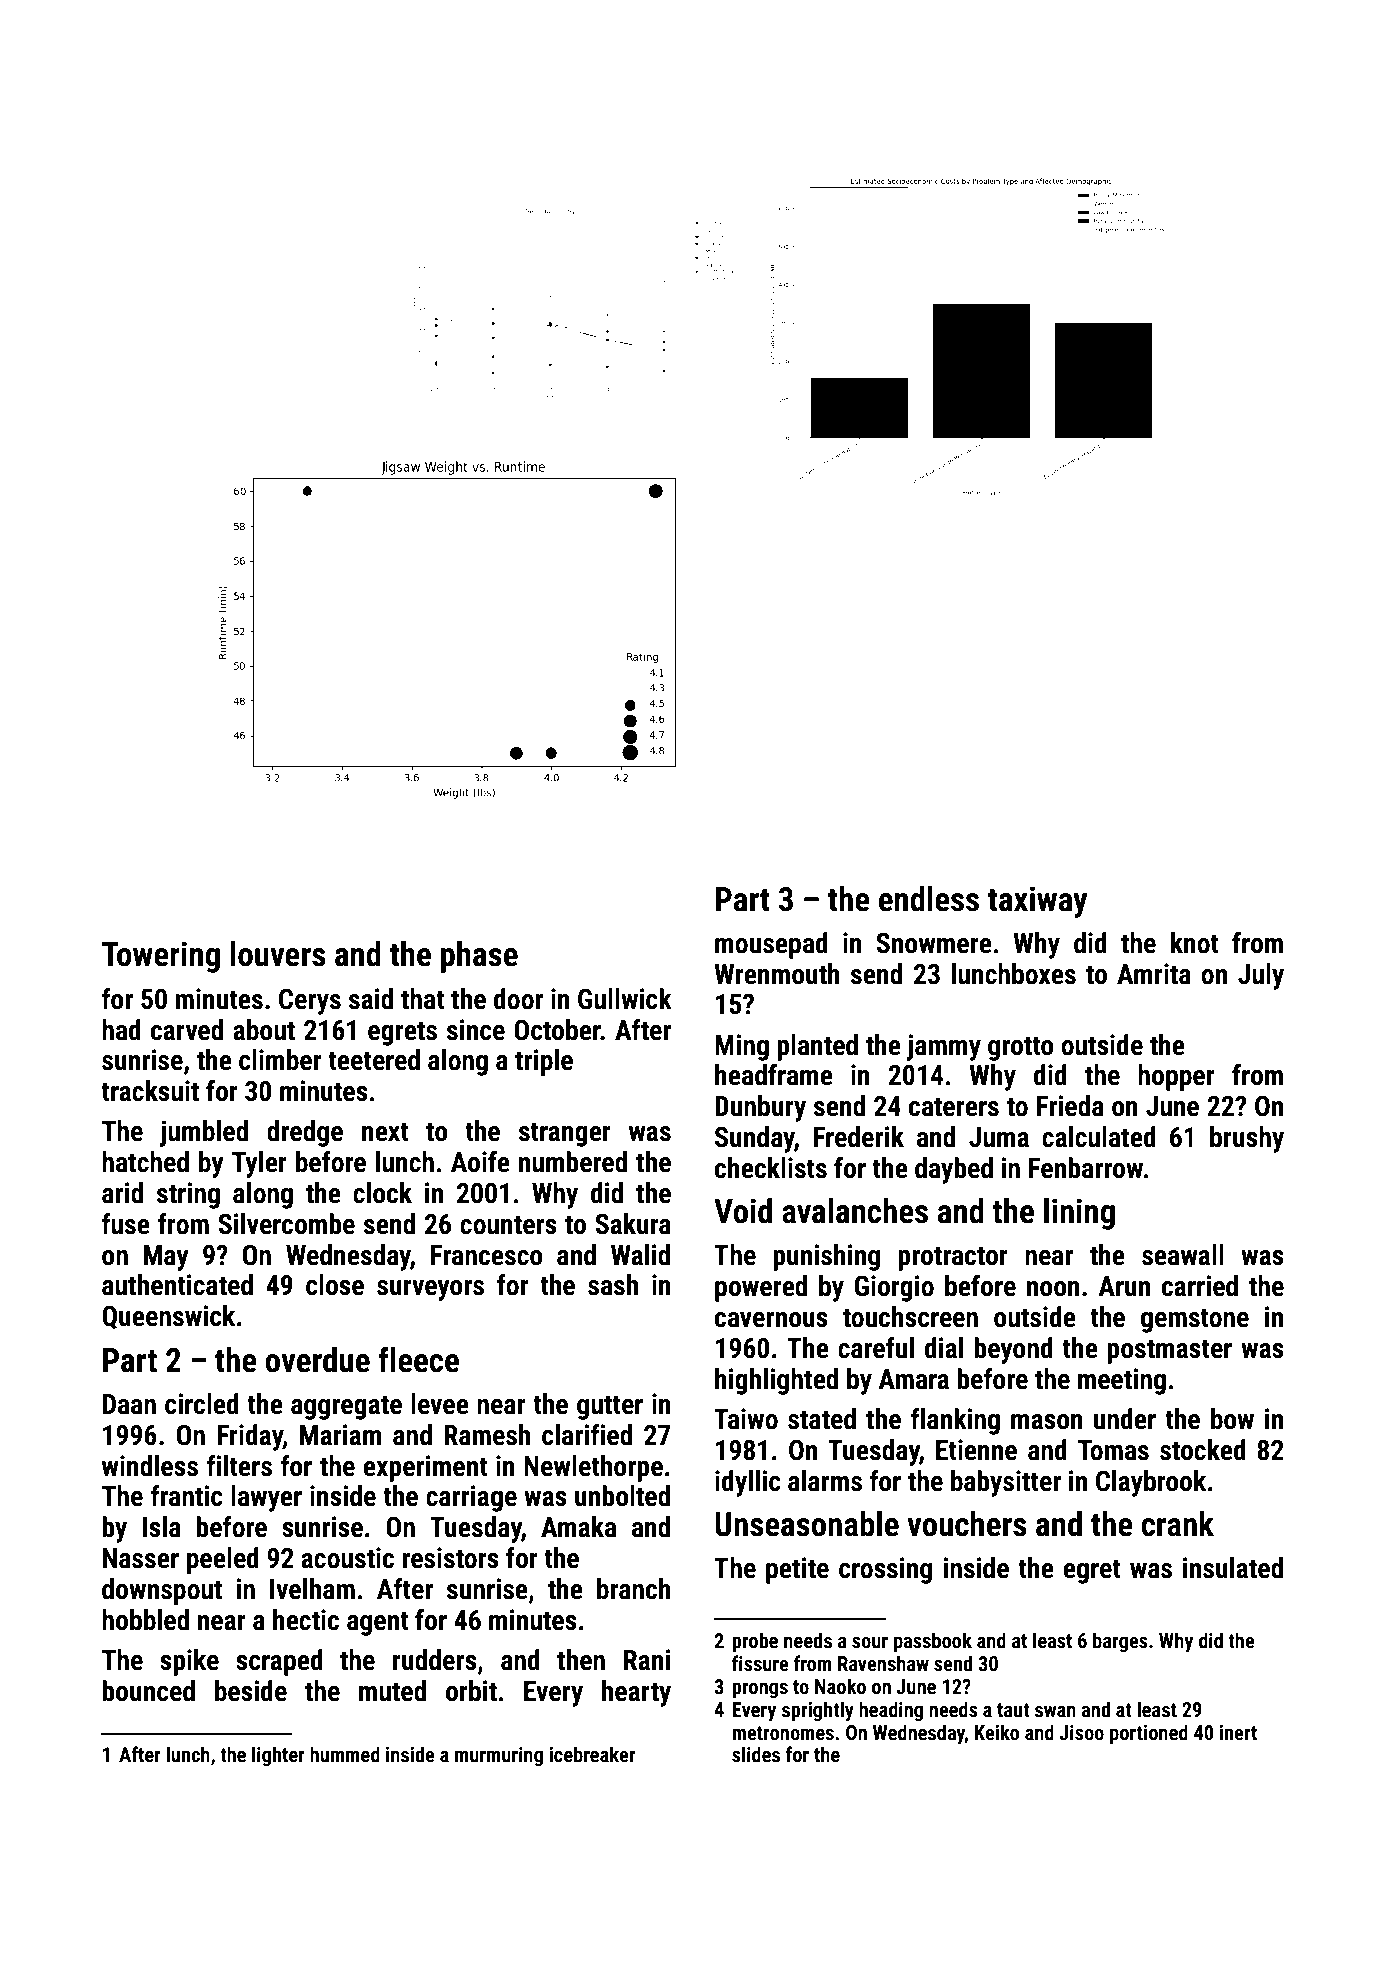 The height and width of the screenshot is (1969, 1386). What do you see at coordinates (771, 945) in the screenshot?
I see `mousepad` at bounding box center [771, 945].
